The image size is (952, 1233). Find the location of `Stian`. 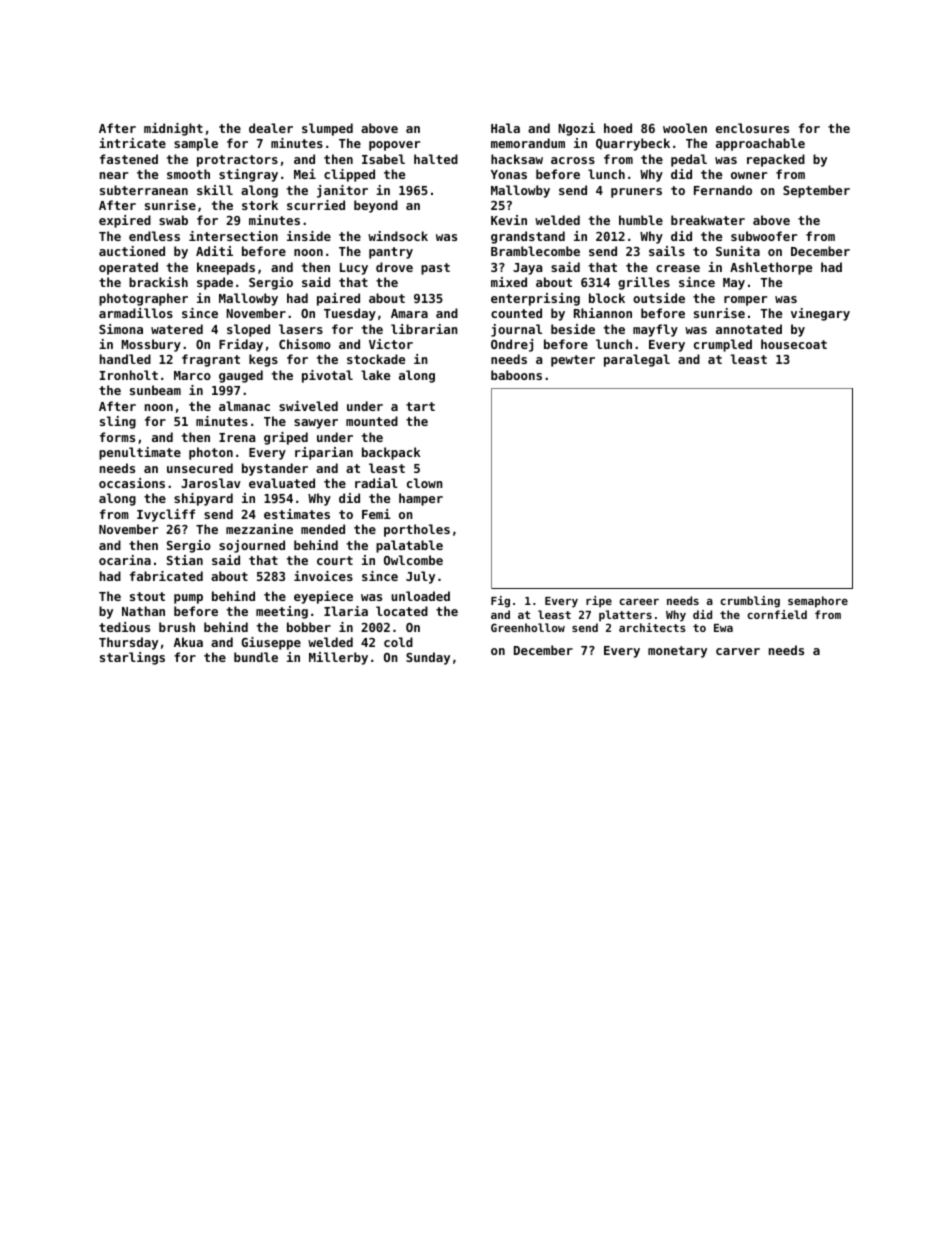

Stian is located at coordinates (185, 560).
